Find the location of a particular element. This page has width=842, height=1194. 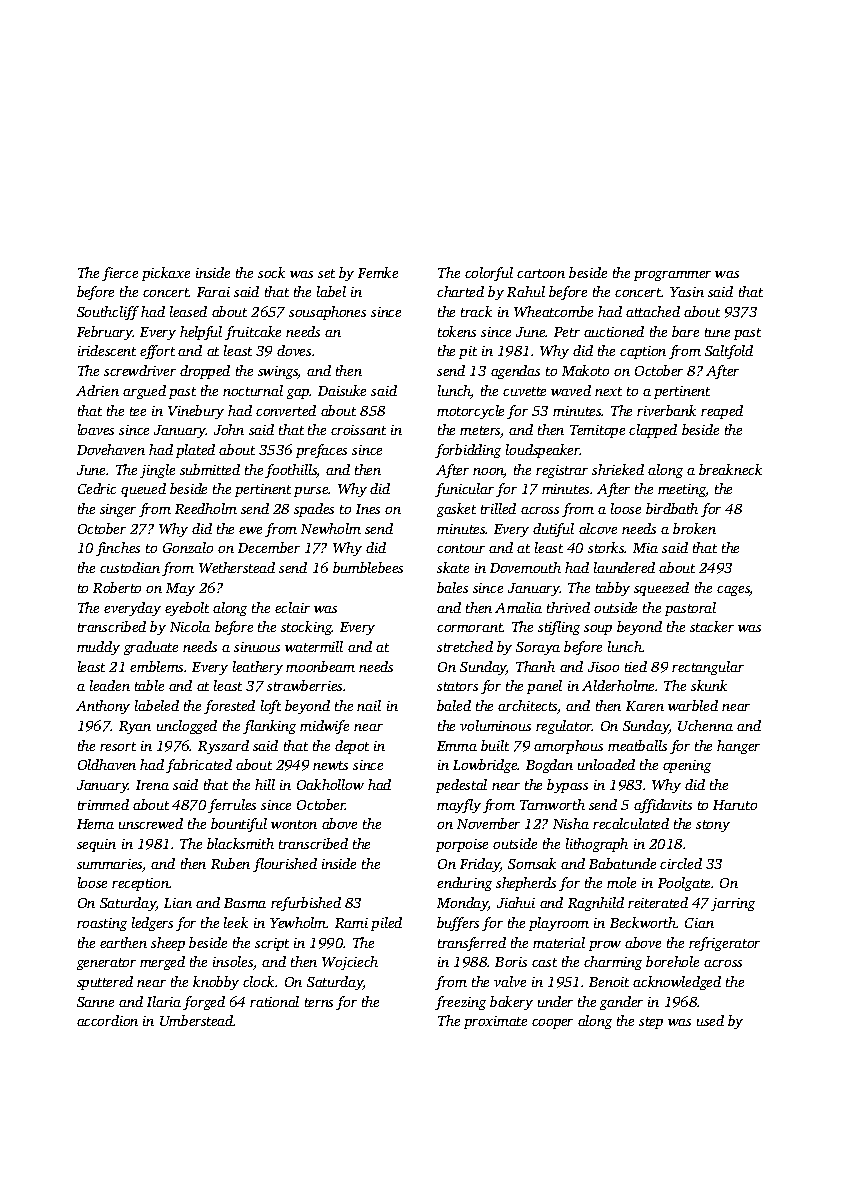

fruitcake is located at coordinates (253, 333).
